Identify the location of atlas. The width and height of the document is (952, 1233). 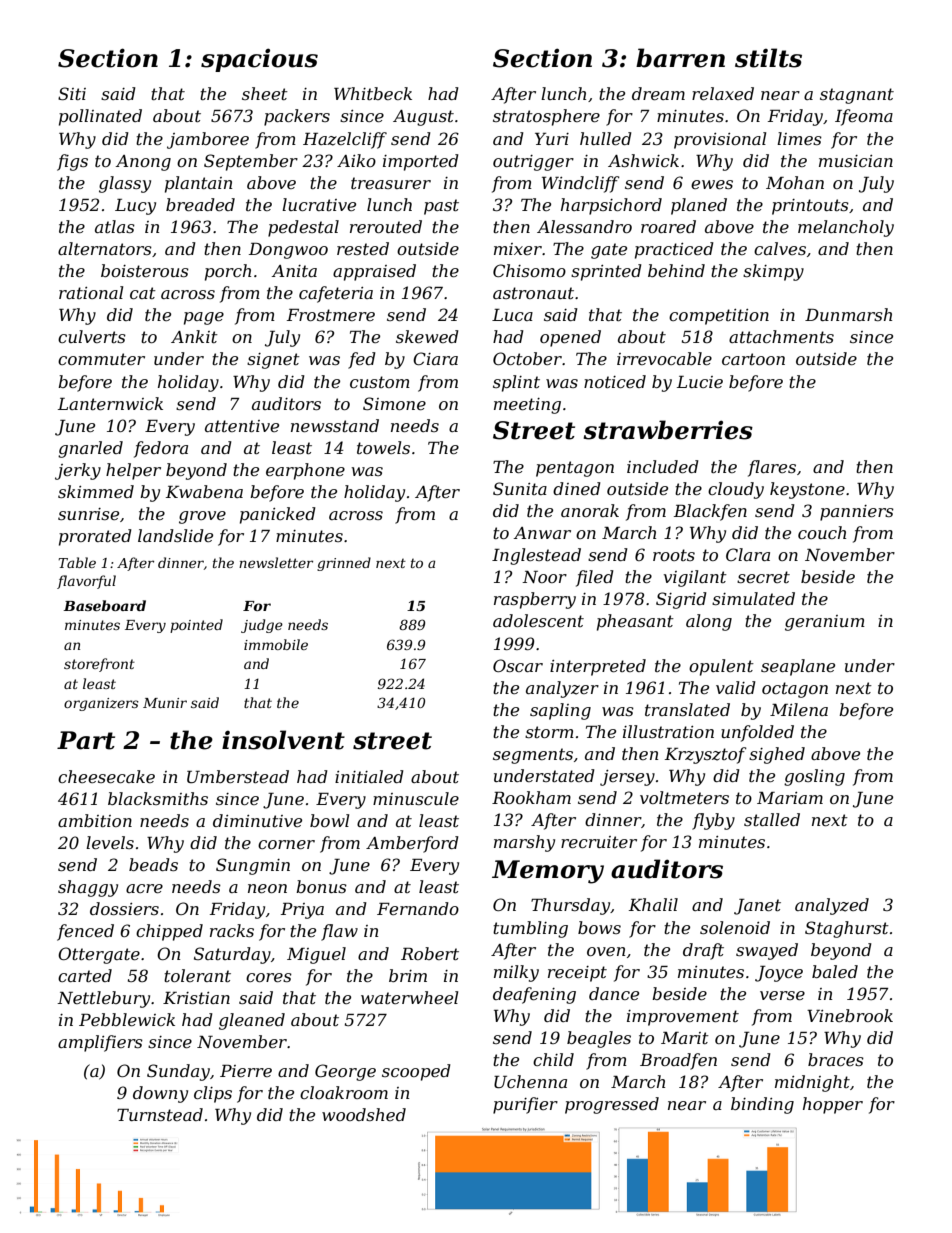
(115, 226).
